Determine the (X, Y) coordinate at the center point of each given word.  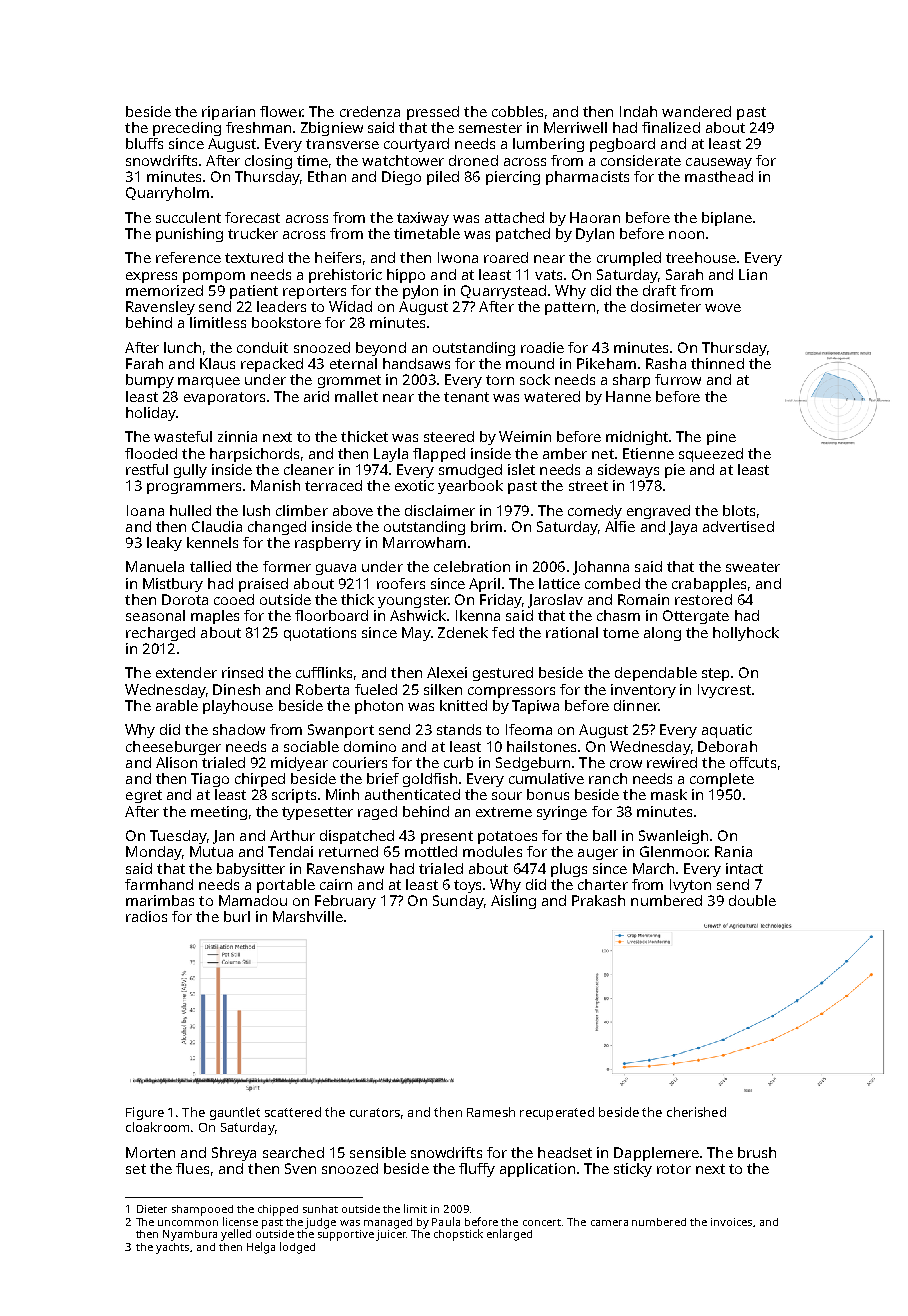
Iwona (458, 257)
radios (146, 916)
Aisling (513, 902)
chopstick (458, 1235)
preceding (187, 129)
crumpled (629, 259)
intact (744, 868)
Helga (261, 1248)
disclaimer (440, 510)
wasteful (183, 436)
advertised (738, 526)
